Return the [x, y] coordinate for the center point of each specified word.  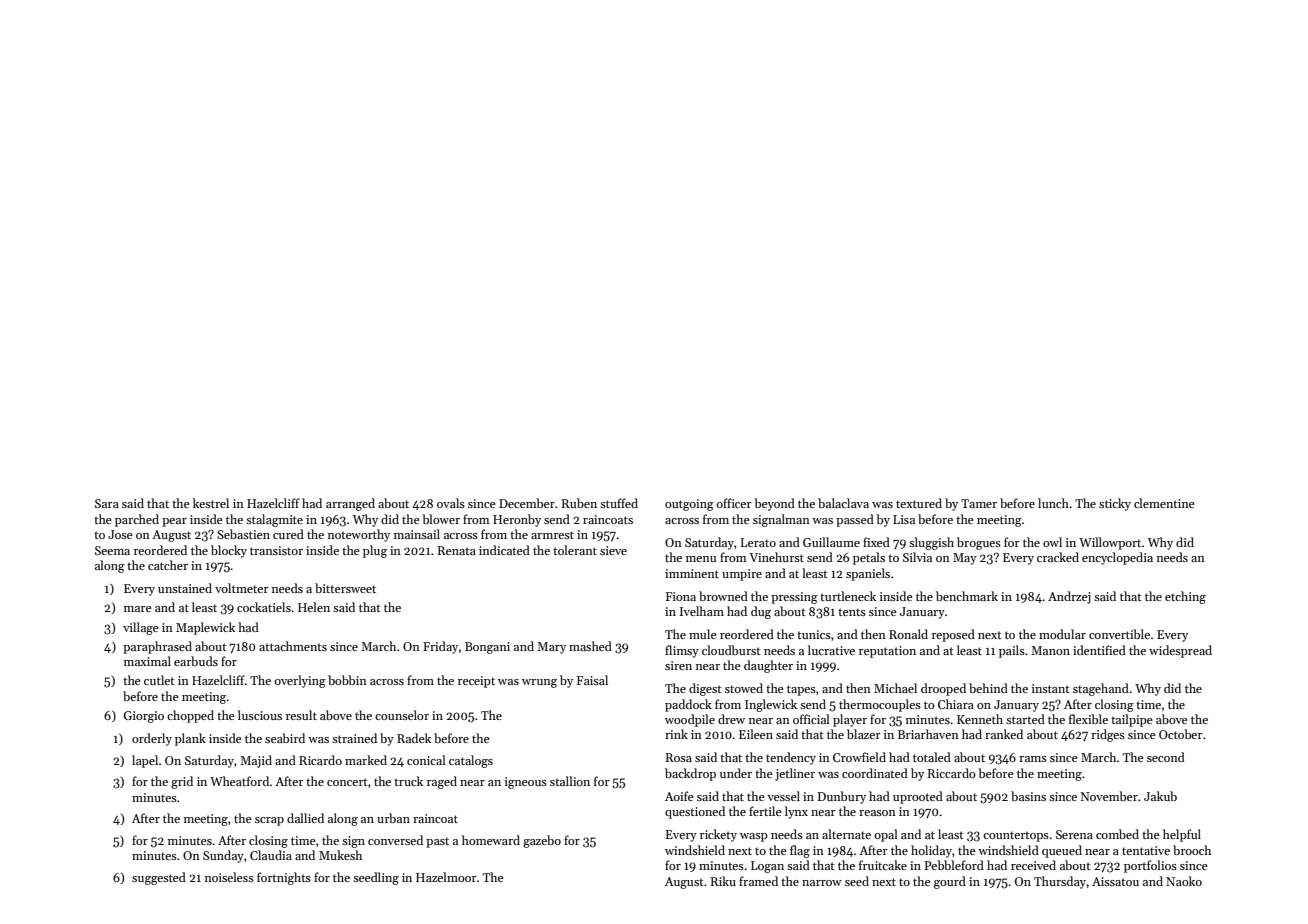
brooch [1192, 850]
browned [723, 596]
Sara [107, 503]
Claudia [271, 855]
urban [393, 818]
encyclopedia [1117, 558]
